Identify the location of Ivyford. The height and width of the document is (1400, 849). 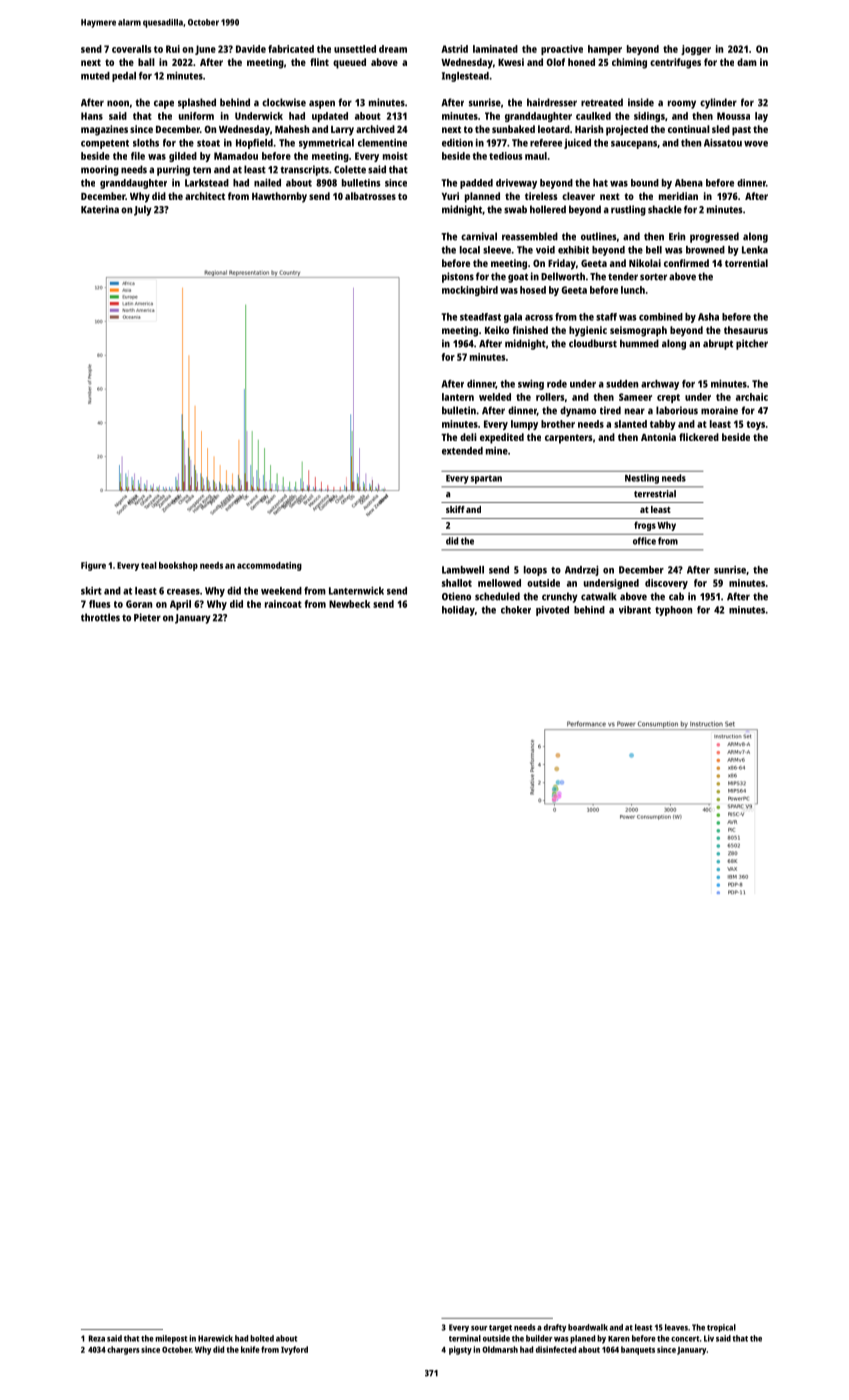
(294, 1350).
